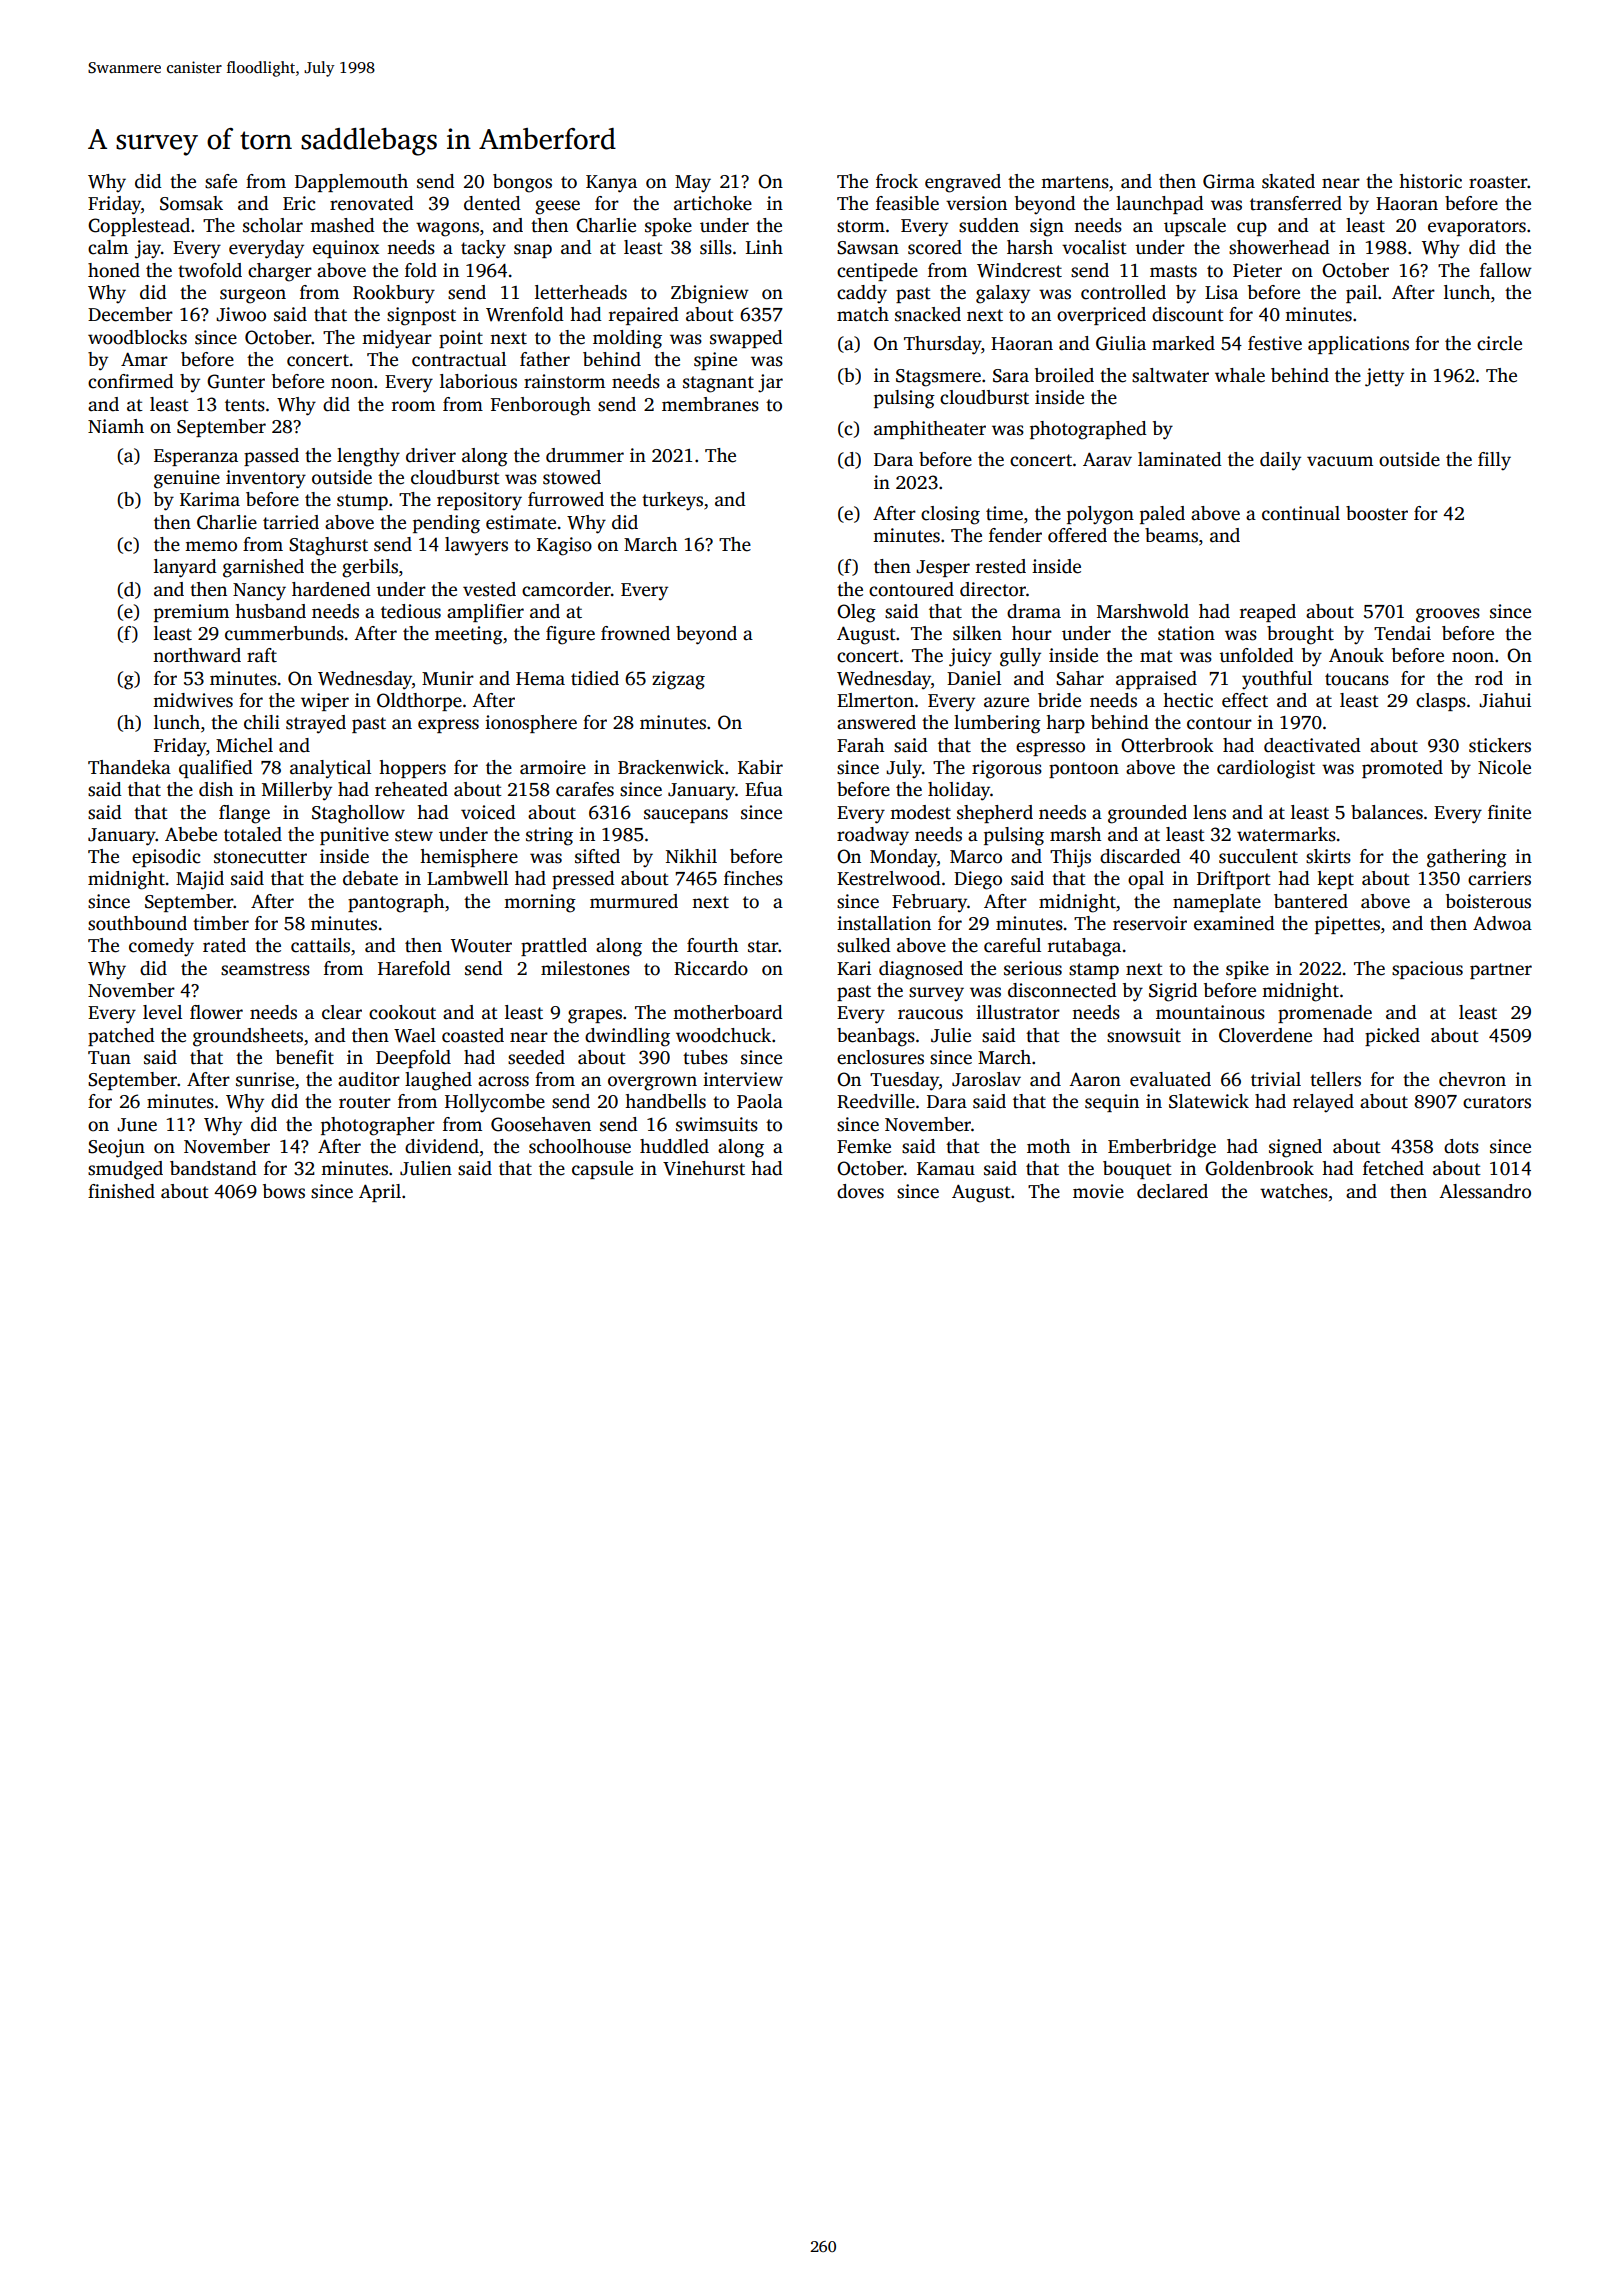  Describe the element at coordinates (221, 181) in the image. I see `safe` at that location.
